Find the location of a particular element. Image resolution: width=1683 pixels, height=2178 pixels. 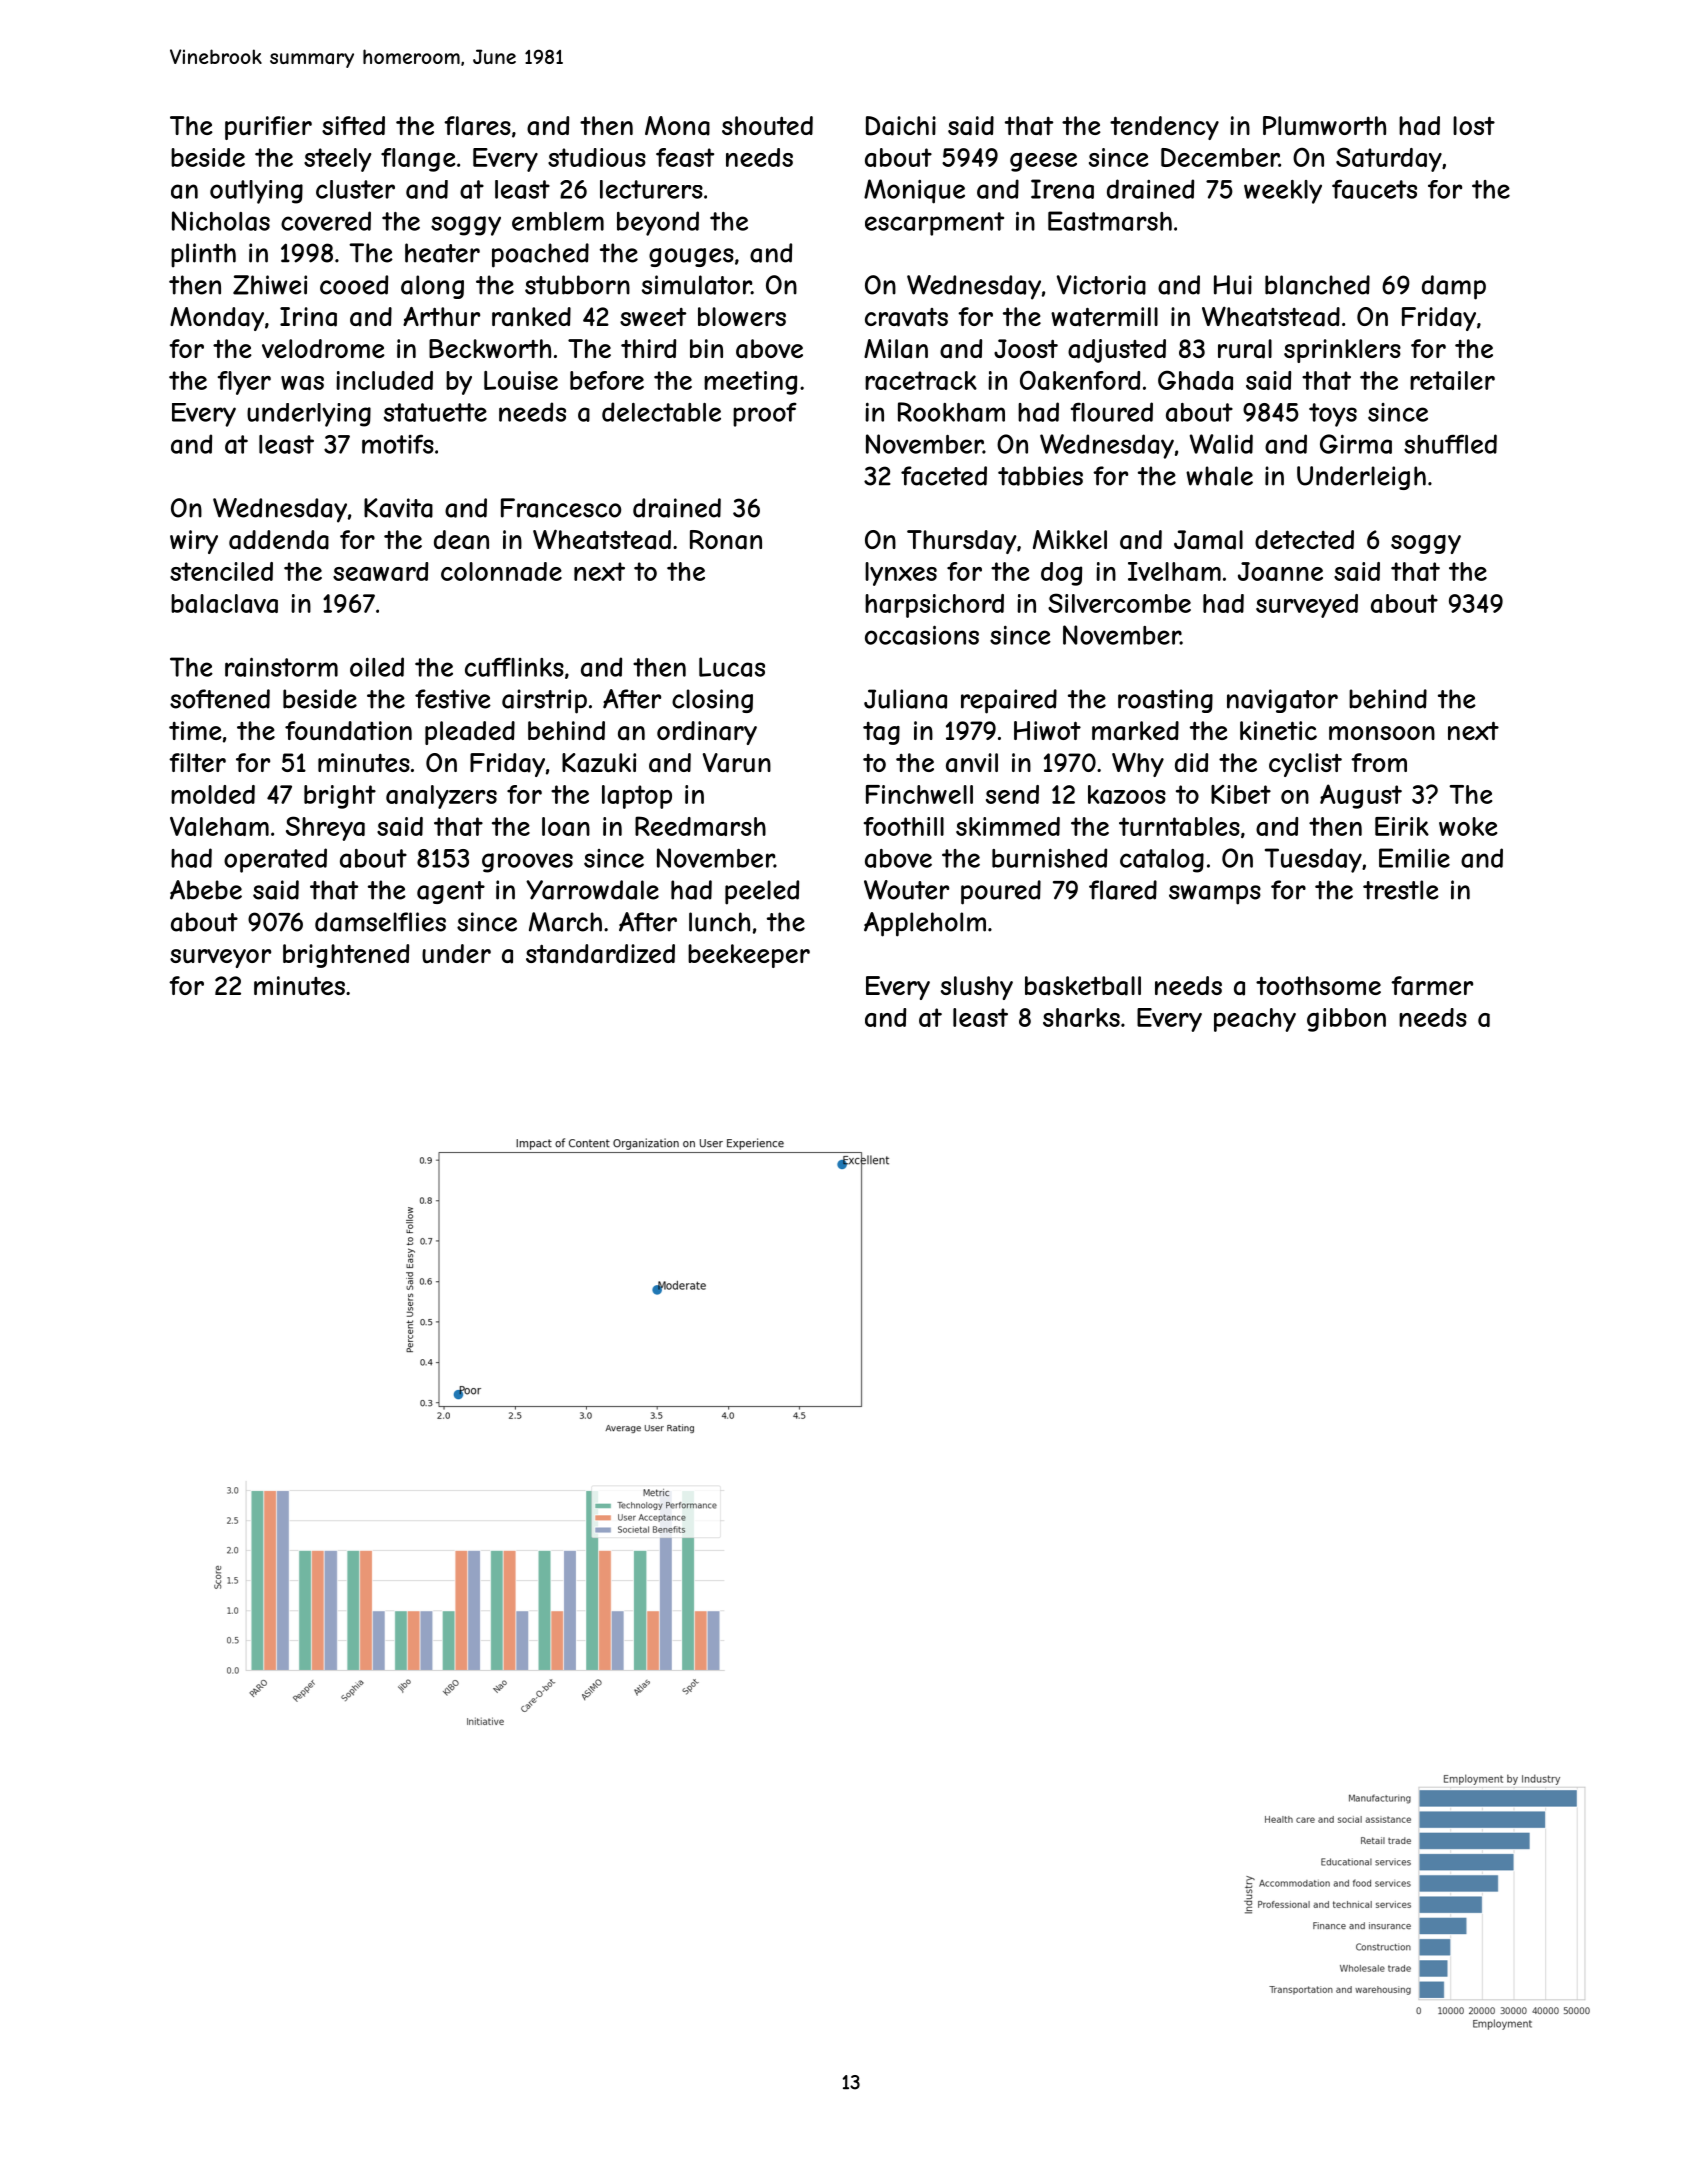

flange is located at coordinates (418, 160).
